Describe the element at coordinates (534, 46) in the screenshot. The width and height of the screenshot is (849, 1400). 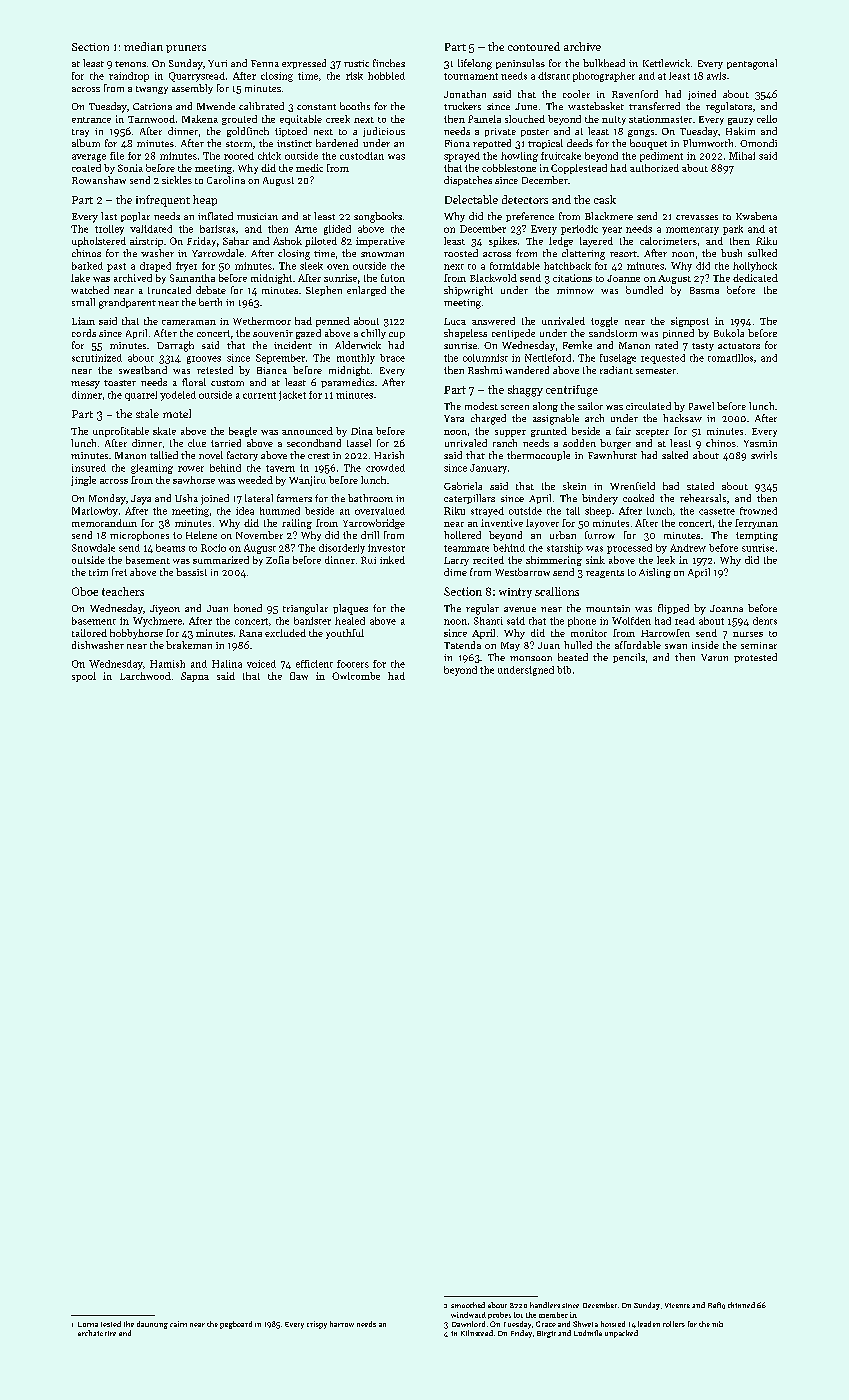
I see `contoured` at that location.
